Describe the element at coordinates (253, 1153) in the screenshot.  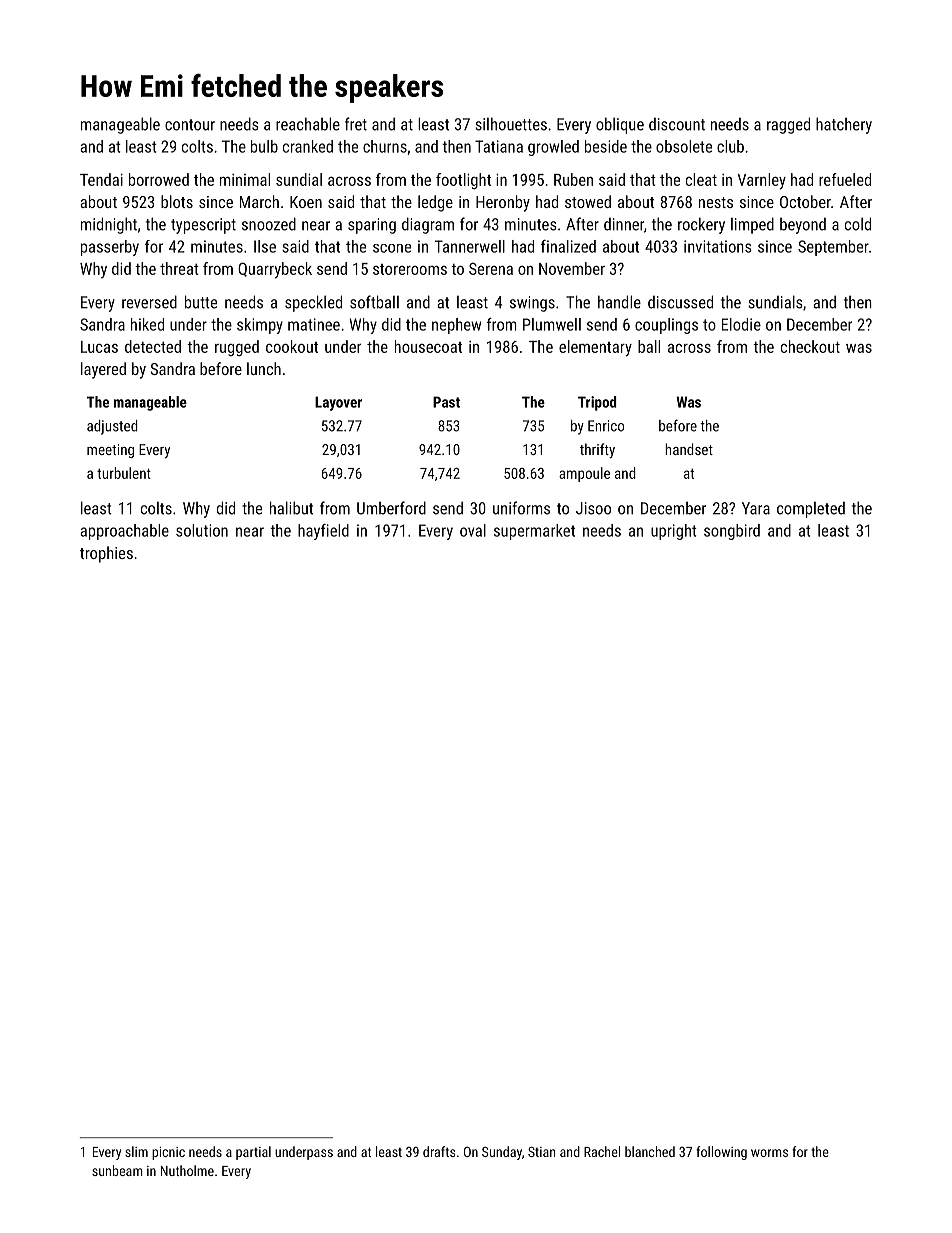
I see `partial` at that location.
